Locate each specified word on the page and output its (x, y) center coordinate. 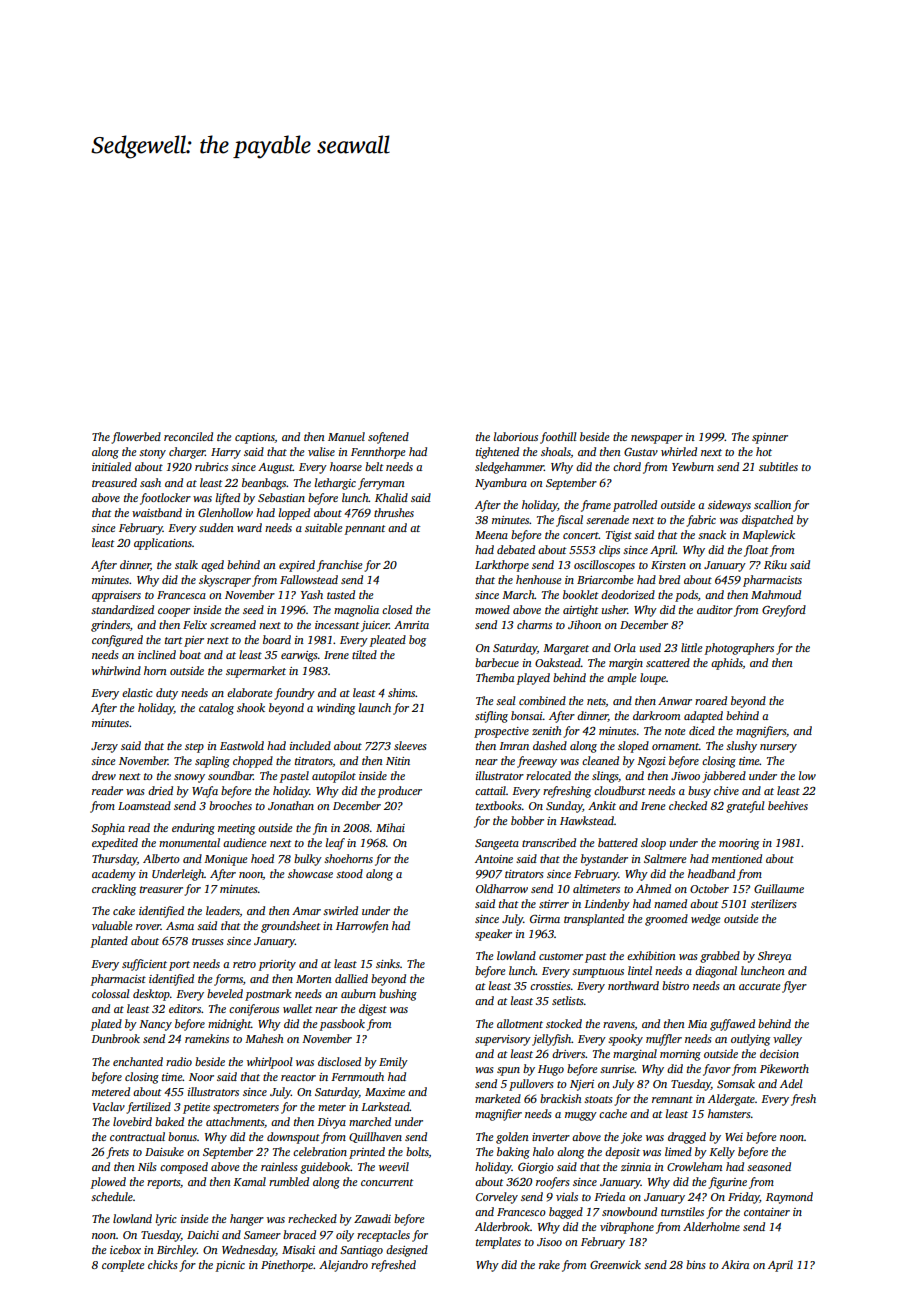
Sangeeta (497, 844)
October (709, 888)
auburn (358, 993)
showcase (310, 873)
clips (609, 551)
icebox (125, 1249)
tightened (497, 453)
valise (321, 451)
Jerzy (104, 747)
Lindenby (607, 905)
